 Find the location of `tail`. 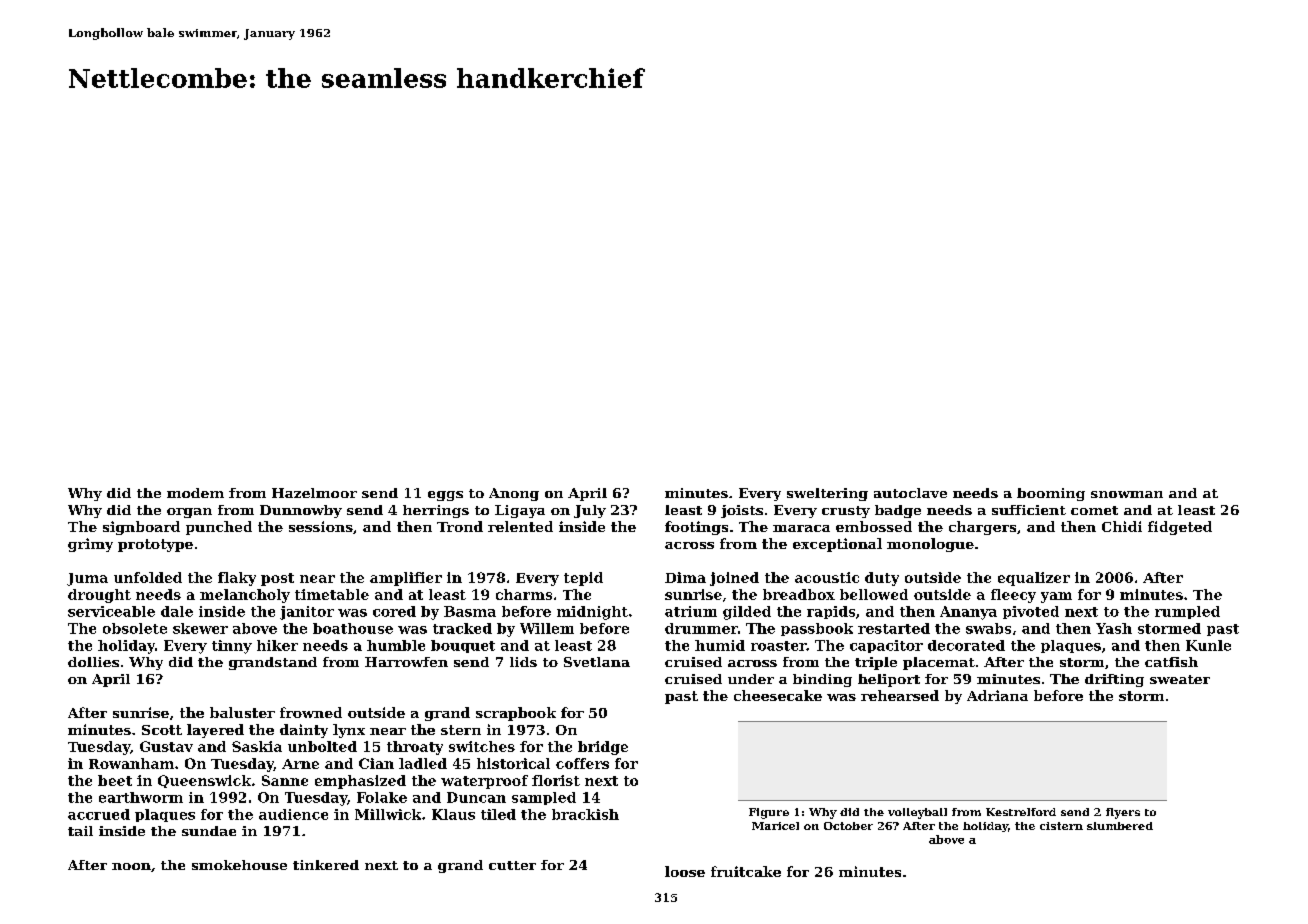

tail is located at coordinates (80, 831).
